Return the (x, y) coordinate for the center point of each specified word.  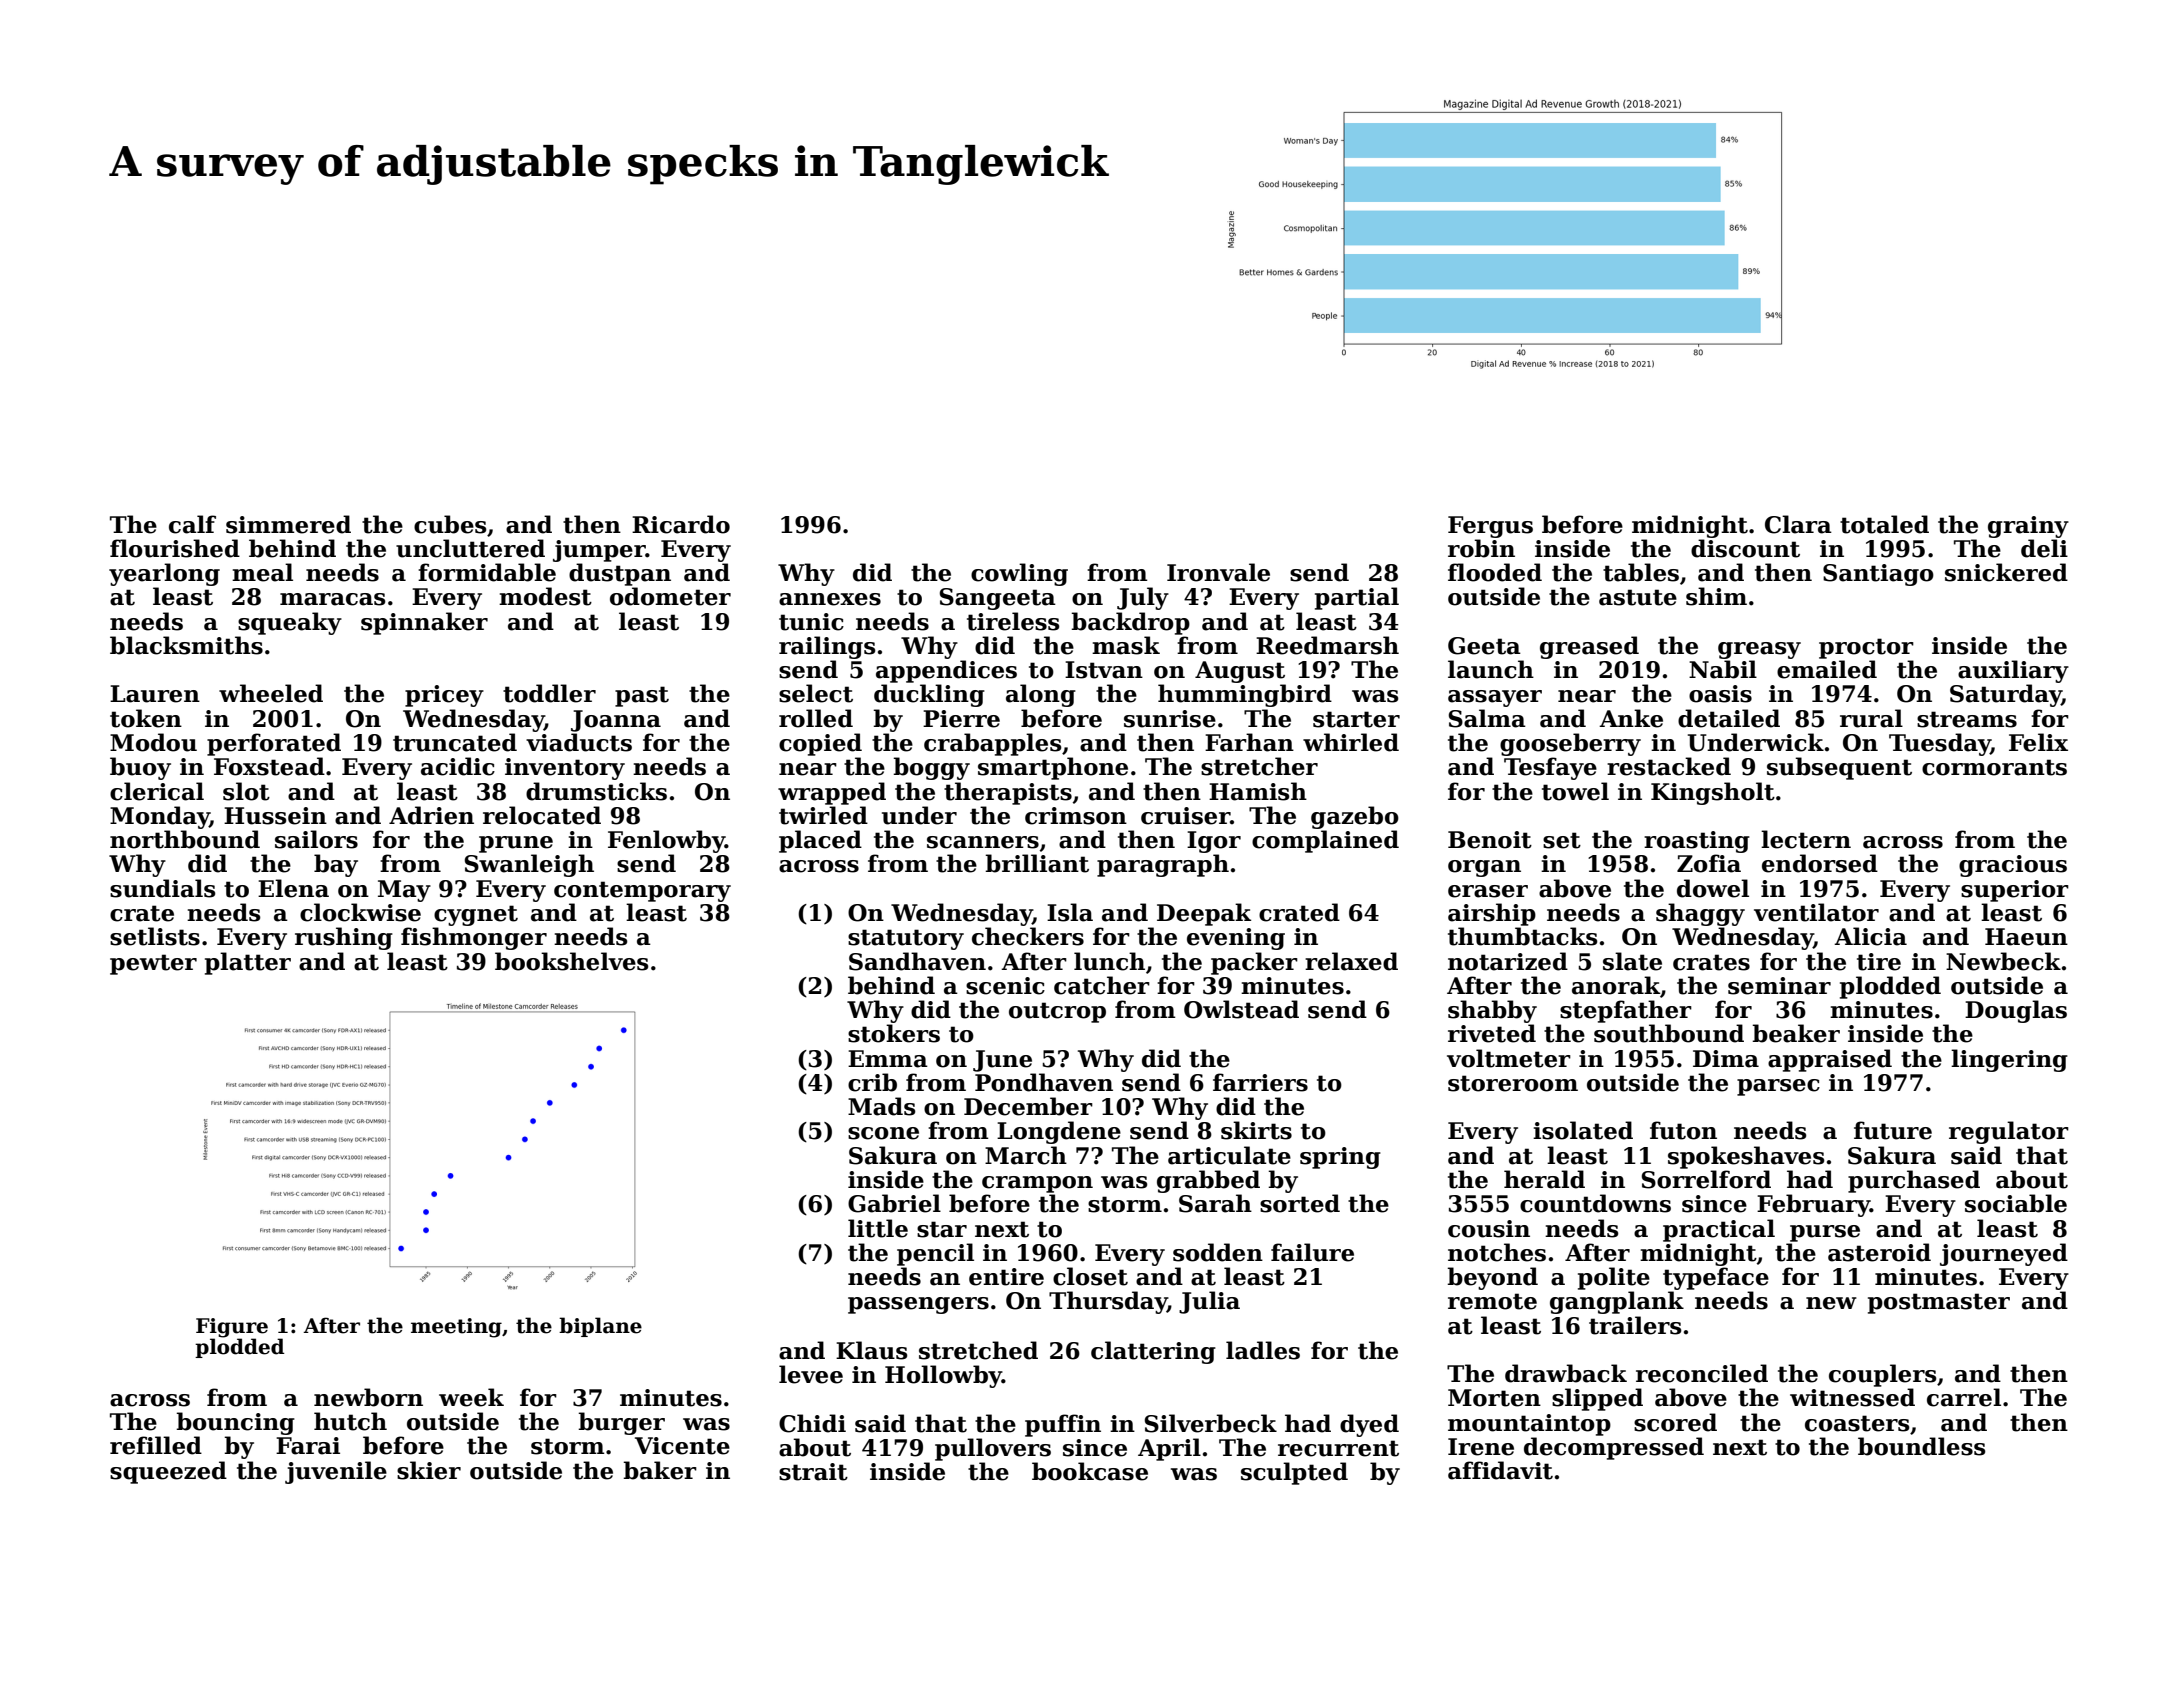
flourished (175, 548)
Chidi (812, 1423)
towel (1575, 791)
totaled (1884, 524)
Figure (232, 1328)
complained (1325, 841)
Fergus (1490, 527)
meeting (456, 1328)
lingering (2009, 1060)
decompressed (1614, 1448)
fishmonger (474, 938)
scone (883, 1133)
